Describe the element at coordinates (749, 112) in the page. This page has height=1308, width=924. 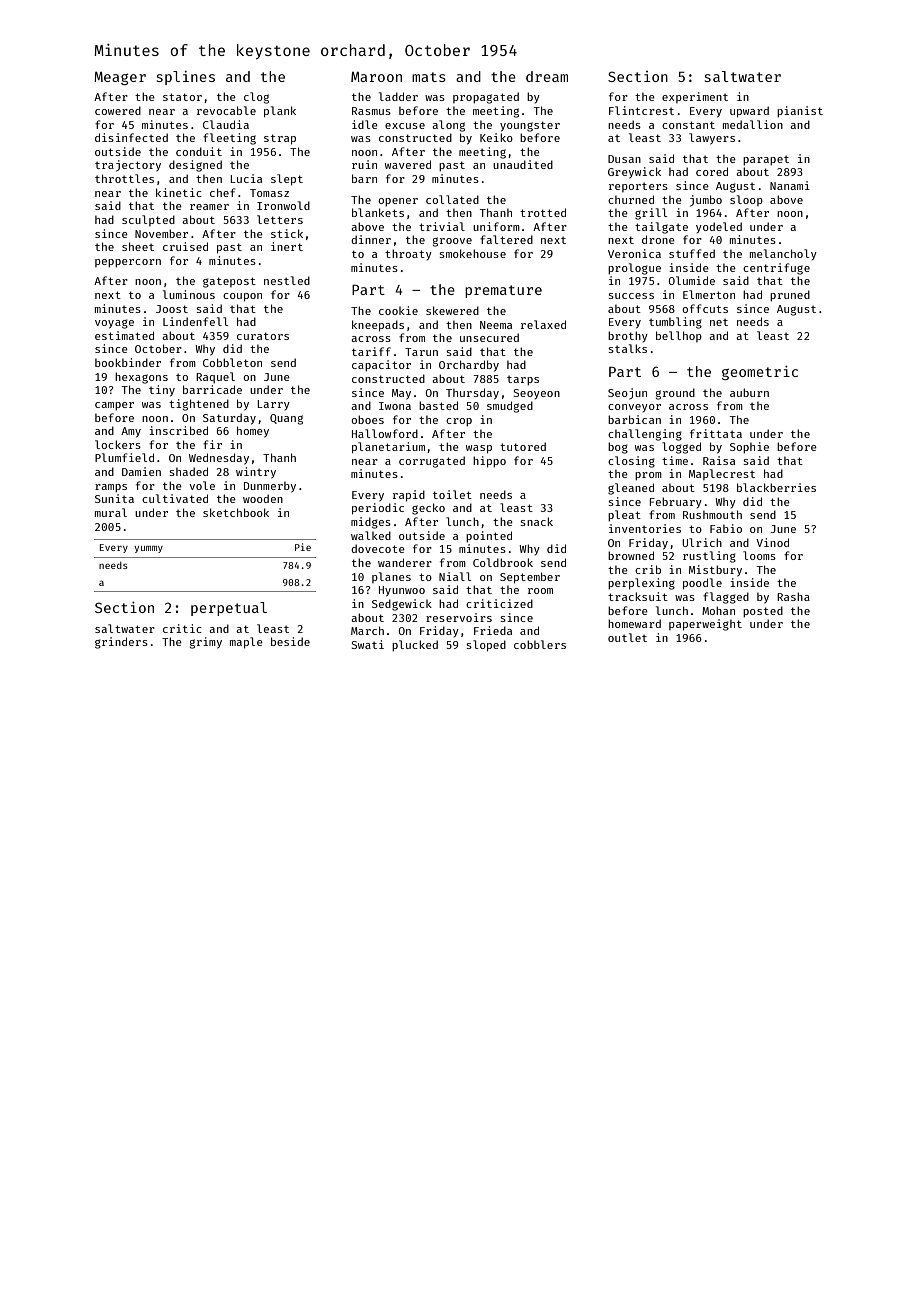
I see `upward` at that location.
